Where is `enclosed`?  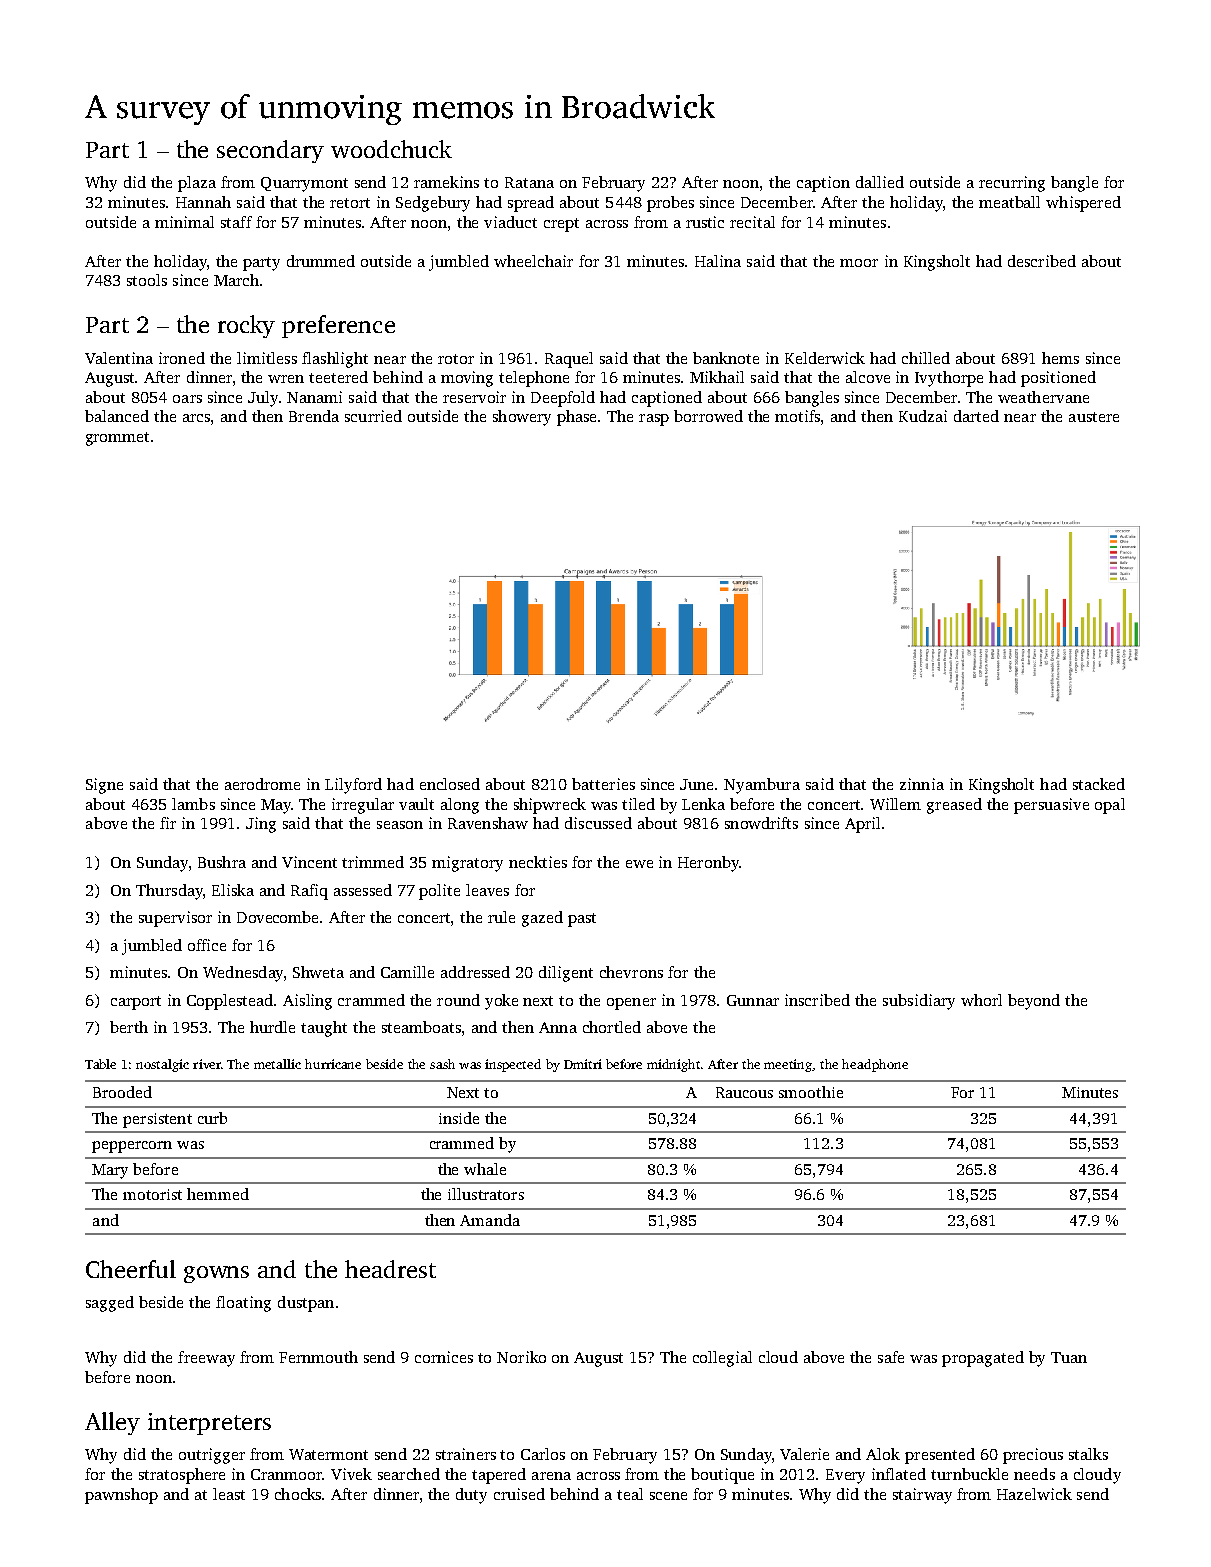 enclosed is located at coordinates (450, 784).
